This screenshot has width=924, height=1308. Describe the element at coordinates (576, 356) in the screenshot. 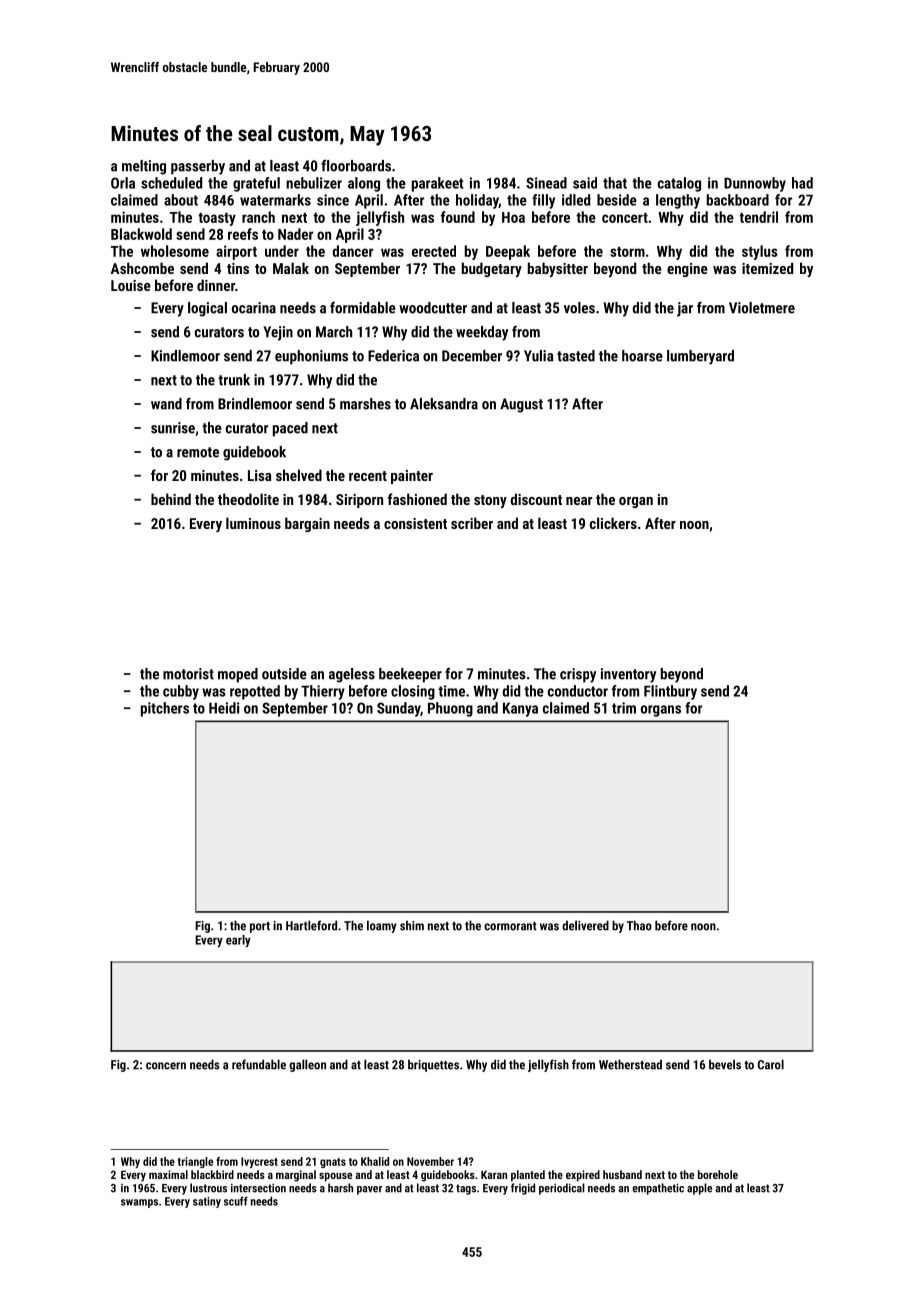

I see `tasted` at that location.
